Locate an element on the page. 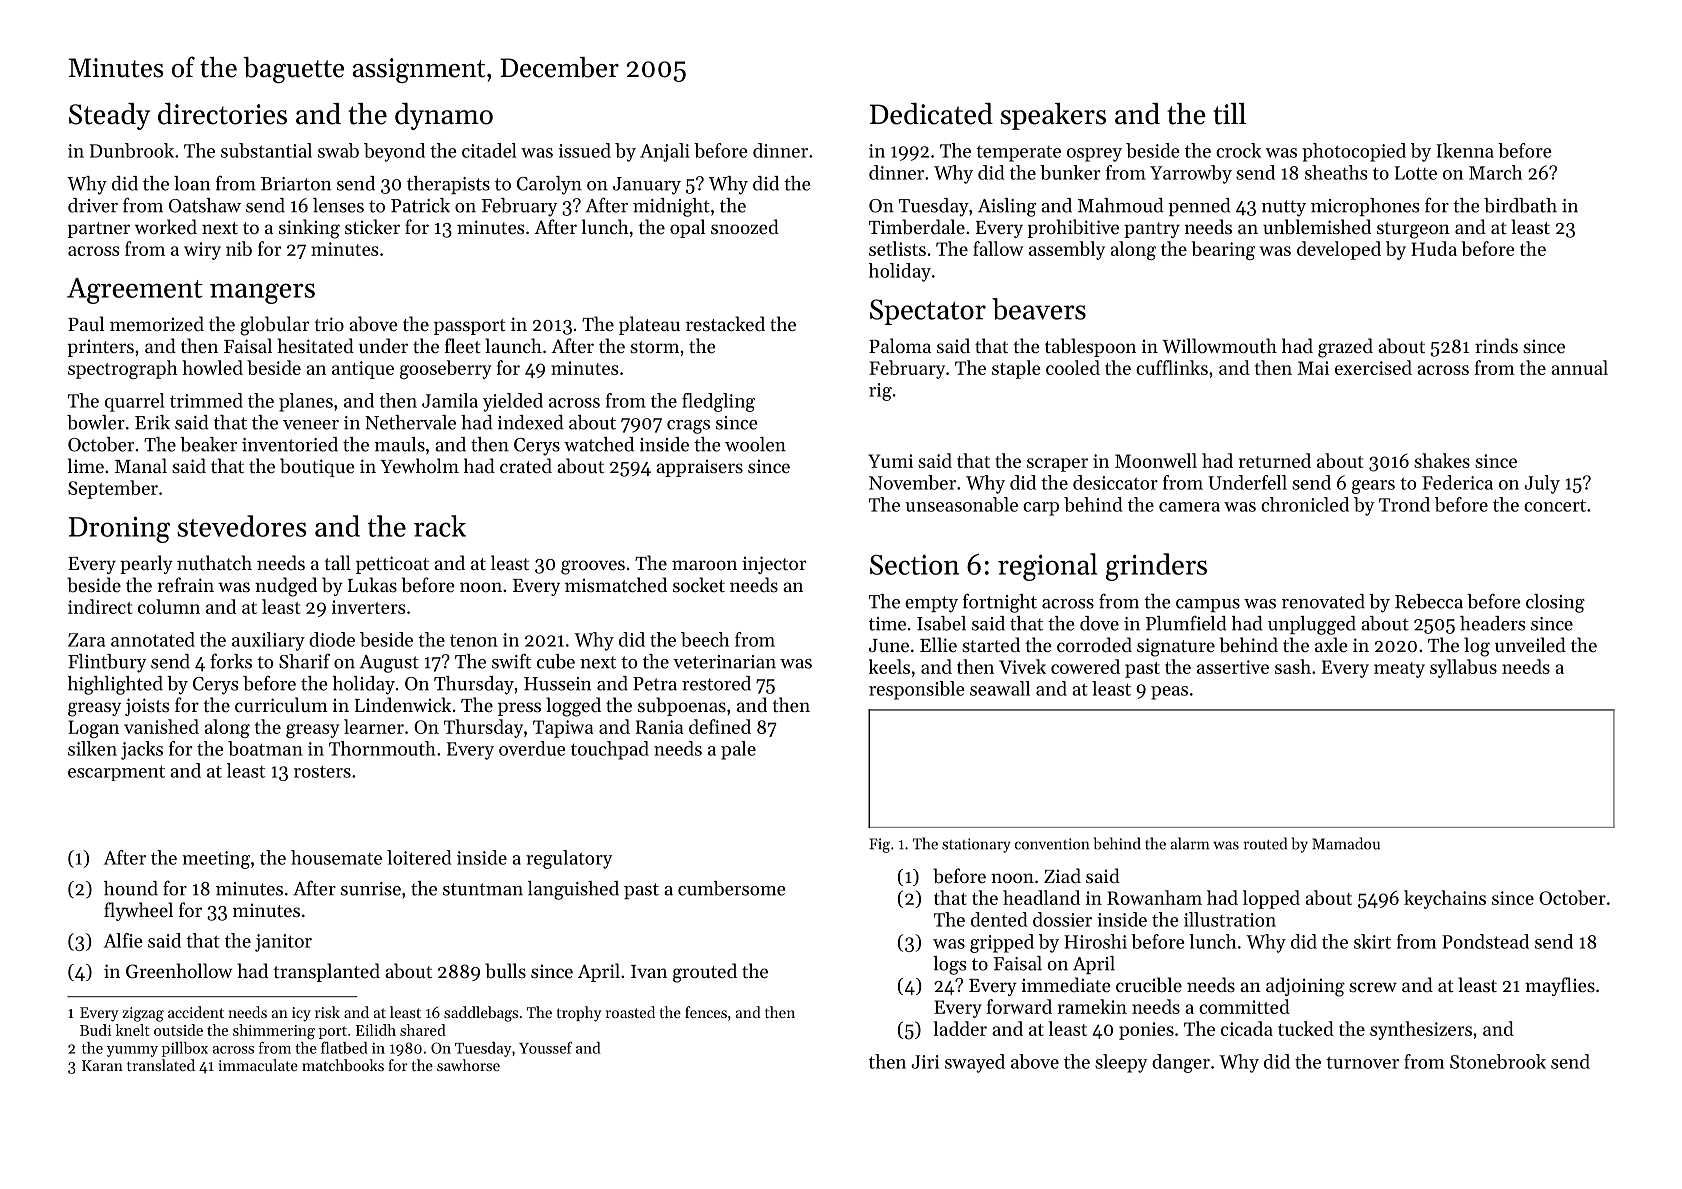  Jamila is located at coordinates (450, 400).
